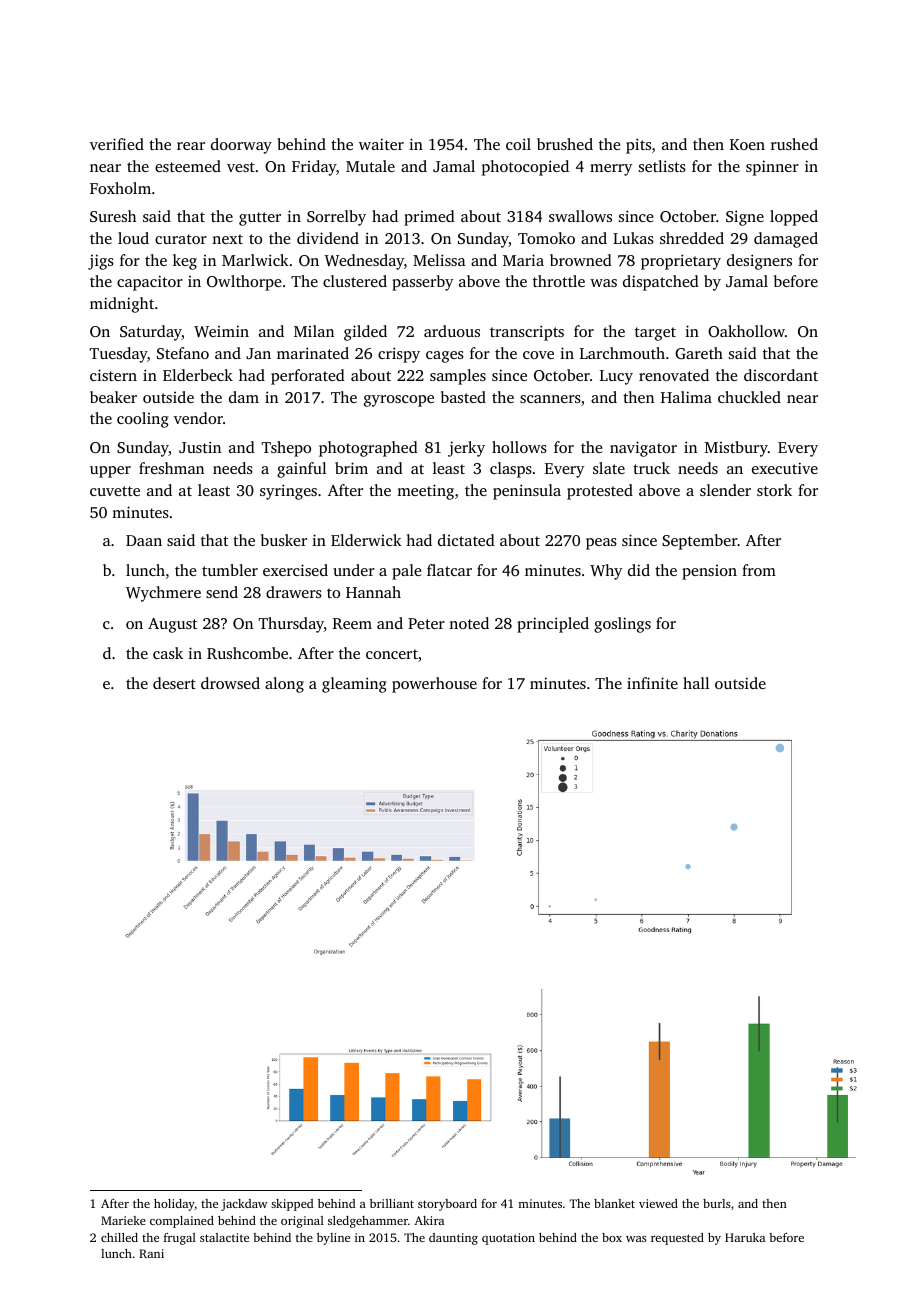 The height and width of the image is (1316, 908). I want to click on desert, so click(174, 683).
